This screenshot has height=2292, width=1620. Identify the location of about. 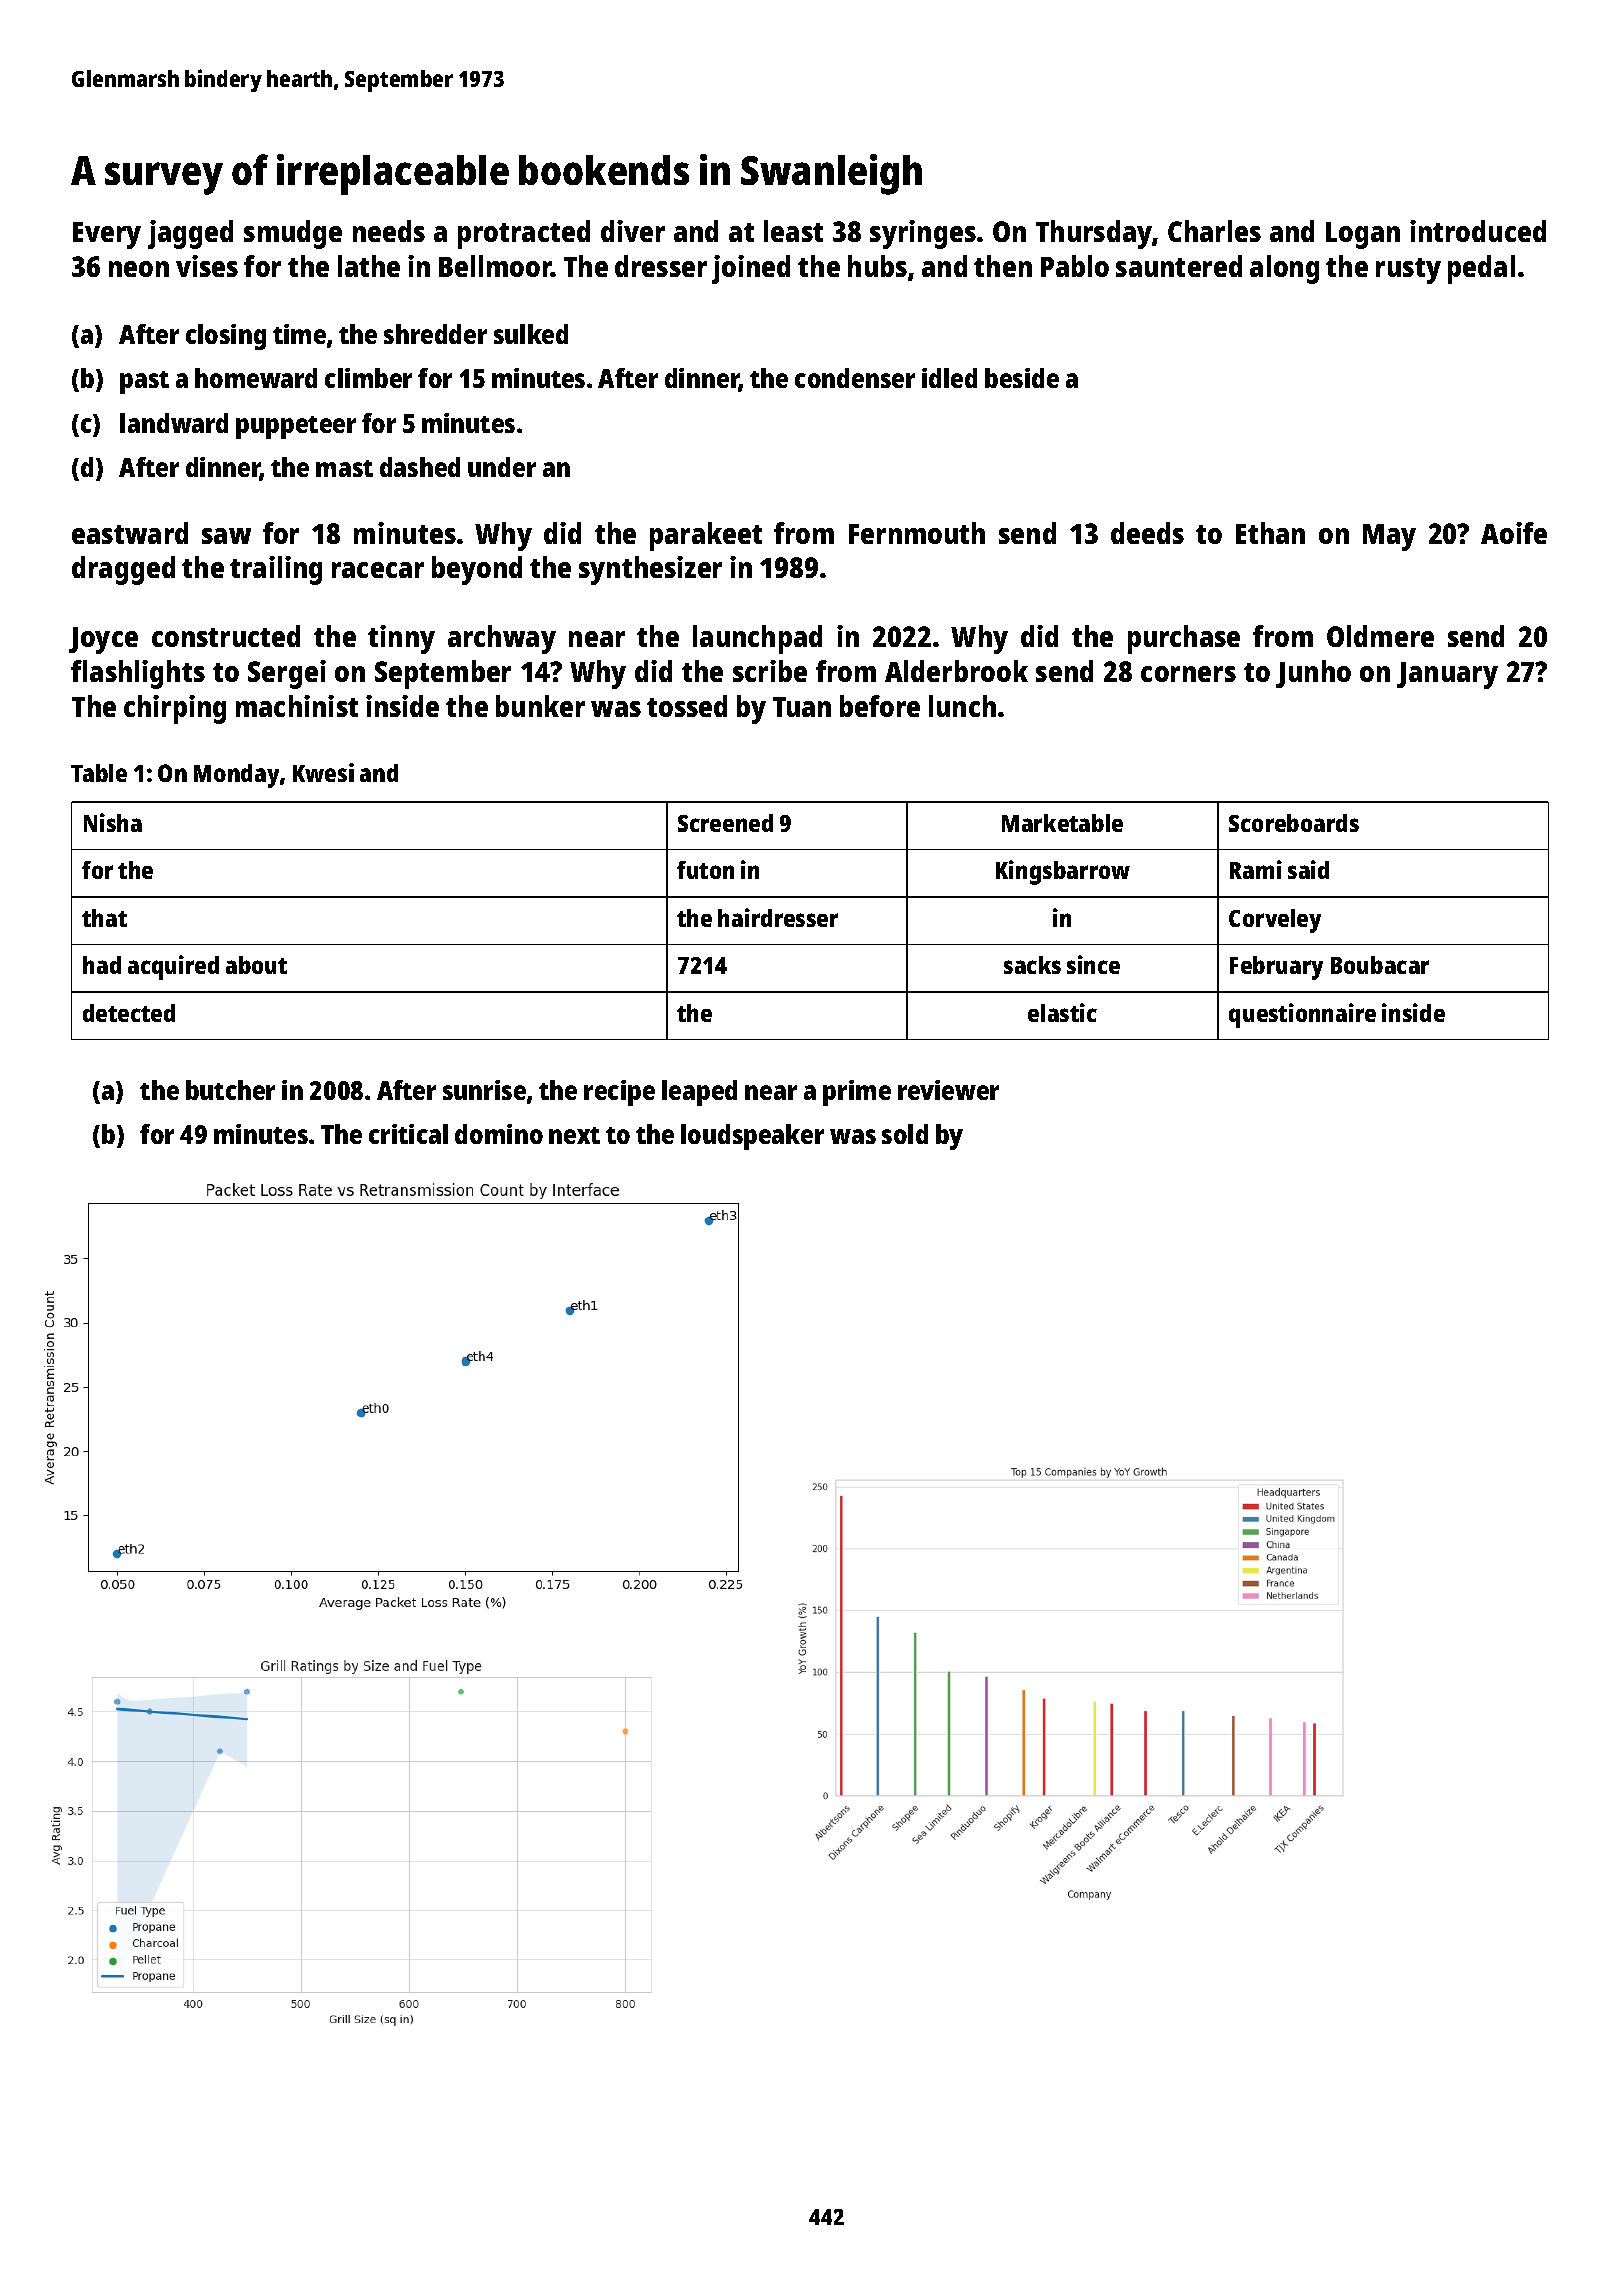
(256, 965).
